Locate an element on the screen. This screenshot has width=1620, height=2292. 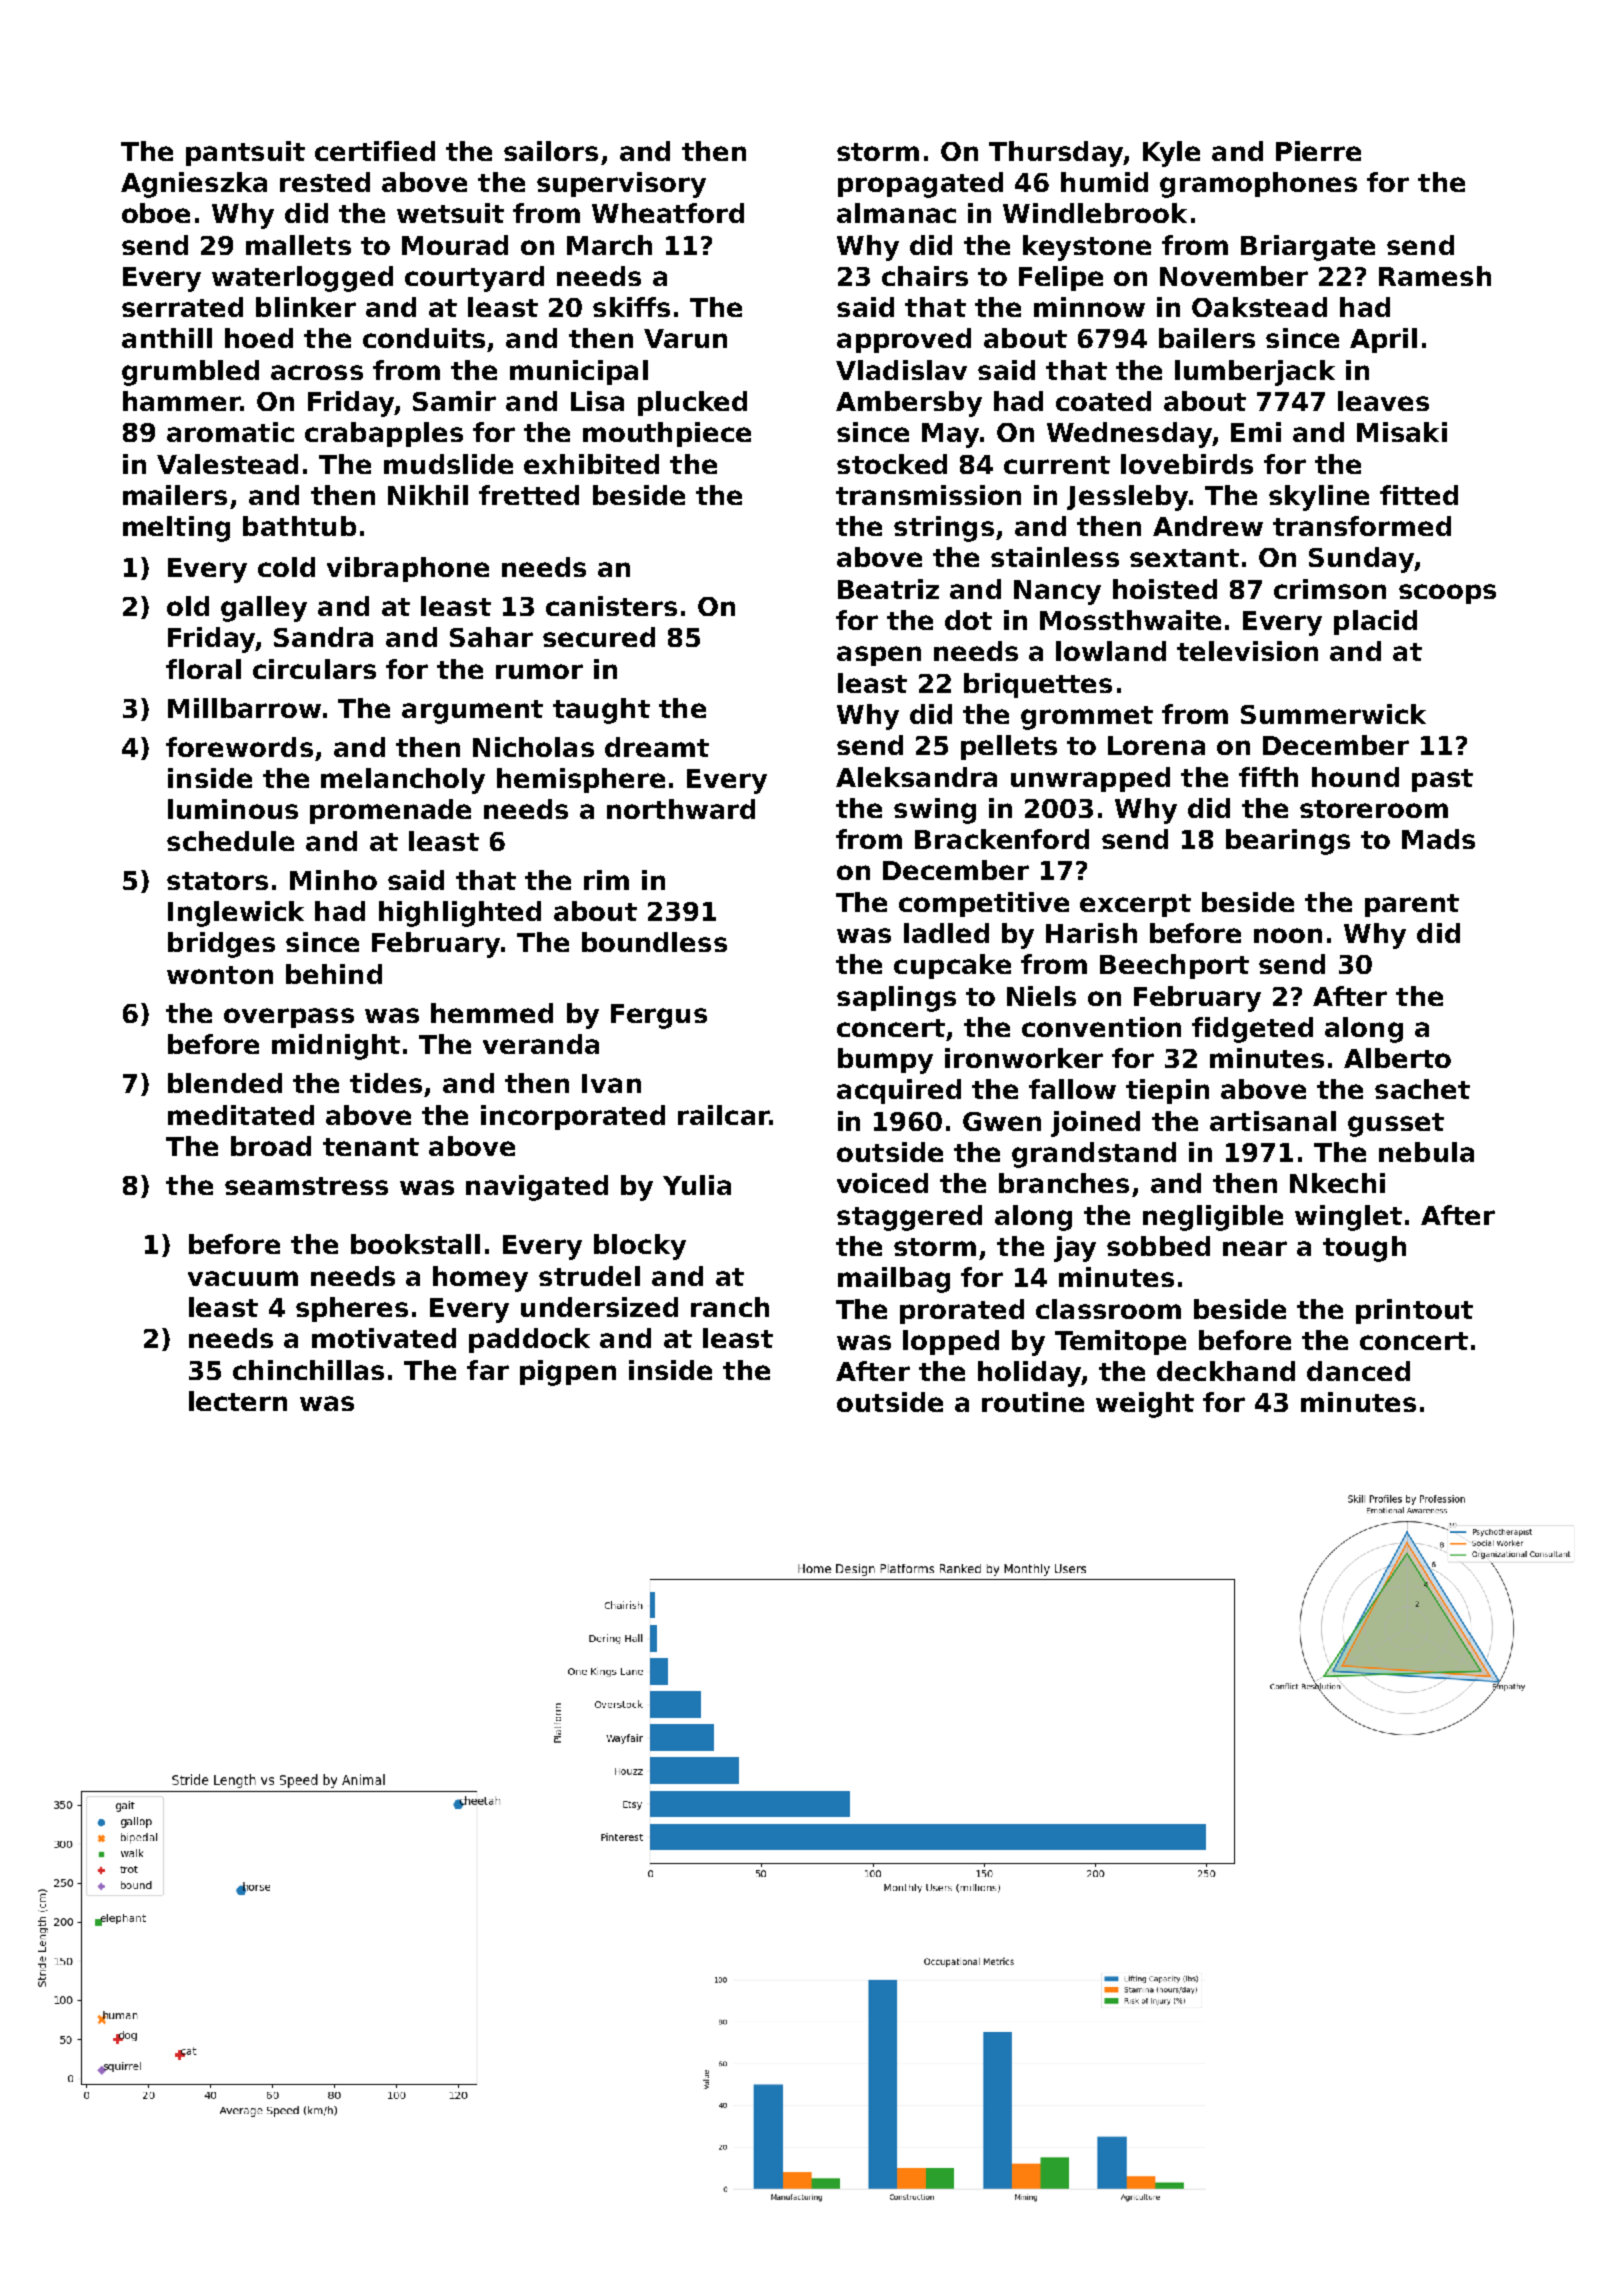
pellets is located at coordinates (1009, 747).
